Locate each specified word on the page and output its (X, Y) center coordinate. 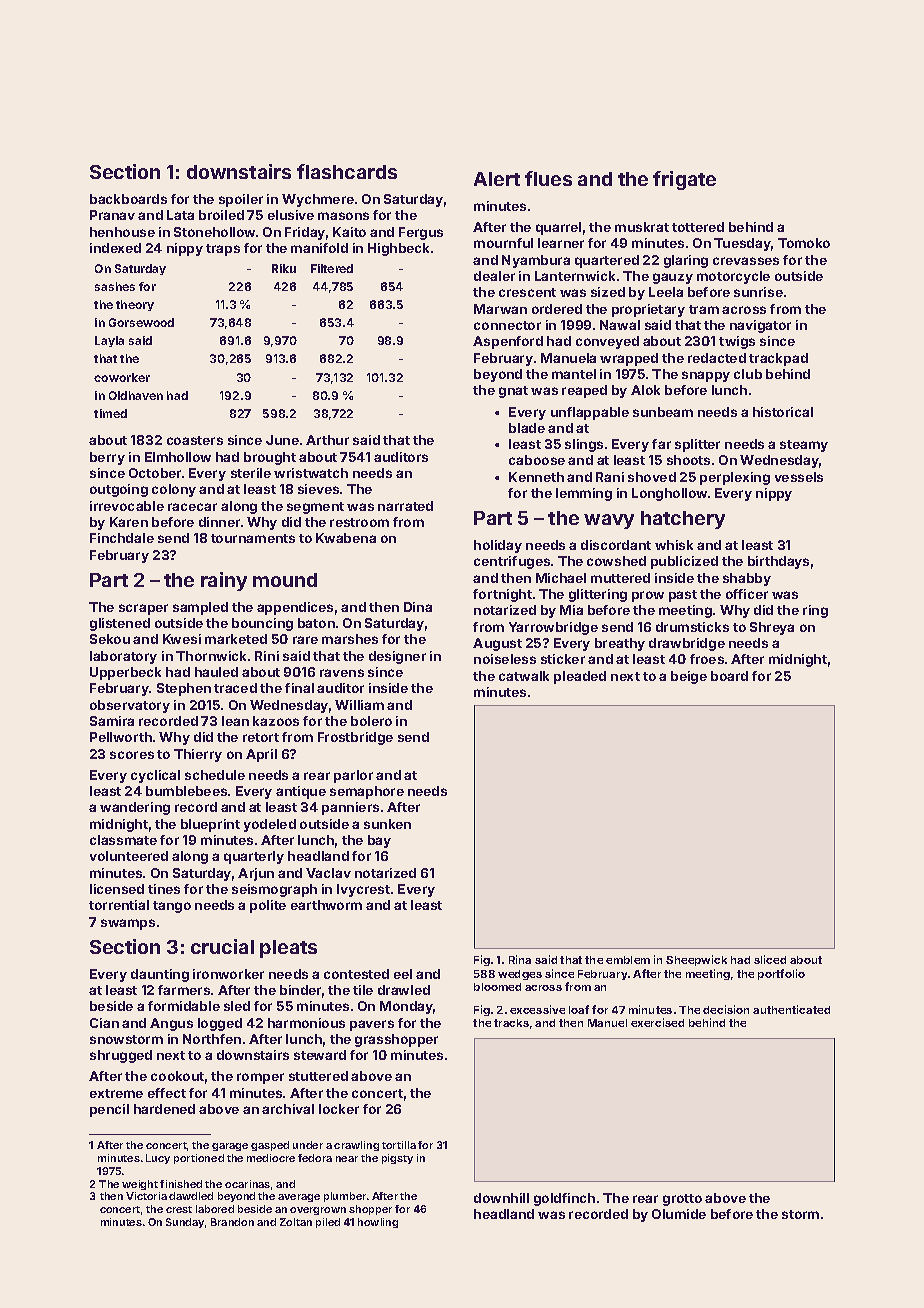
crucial (222, 946)
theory (135, 305)
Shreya (772, 628)
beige (689, 677)
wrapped (629, 359)
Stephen (184, 689)
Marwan (500, 309)
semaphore (367, 792)
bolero (371, 721)
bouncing (262, 624)
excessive (537, 1009)
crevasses (746, 261)
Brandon (232, 1222)
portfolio (781, 974)
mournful (503, 243)
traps (223, 250)
